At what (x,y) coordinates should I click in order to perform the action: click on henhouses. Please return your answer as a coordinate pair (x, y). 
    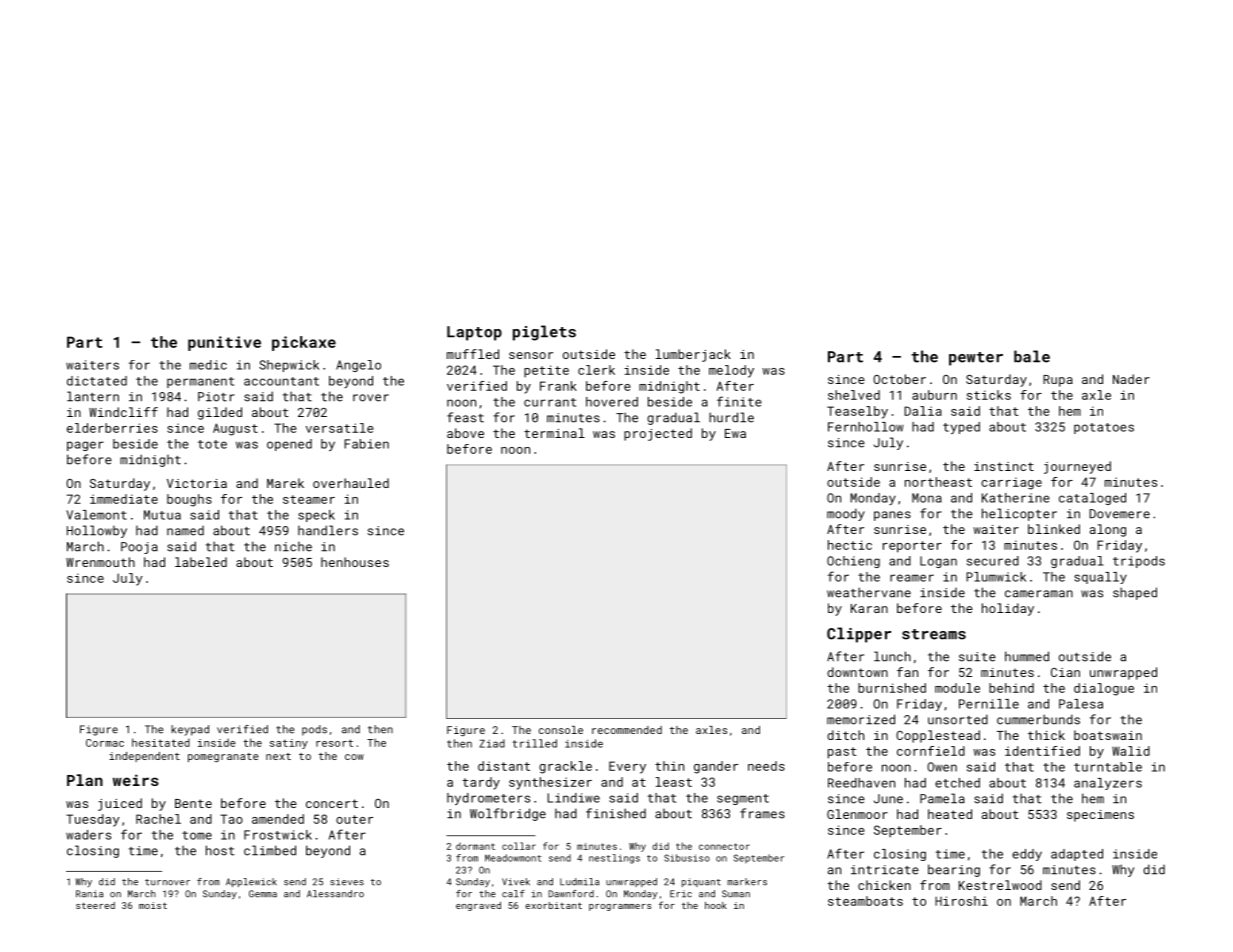
    Looking at the image, I should click on (355, 562).
